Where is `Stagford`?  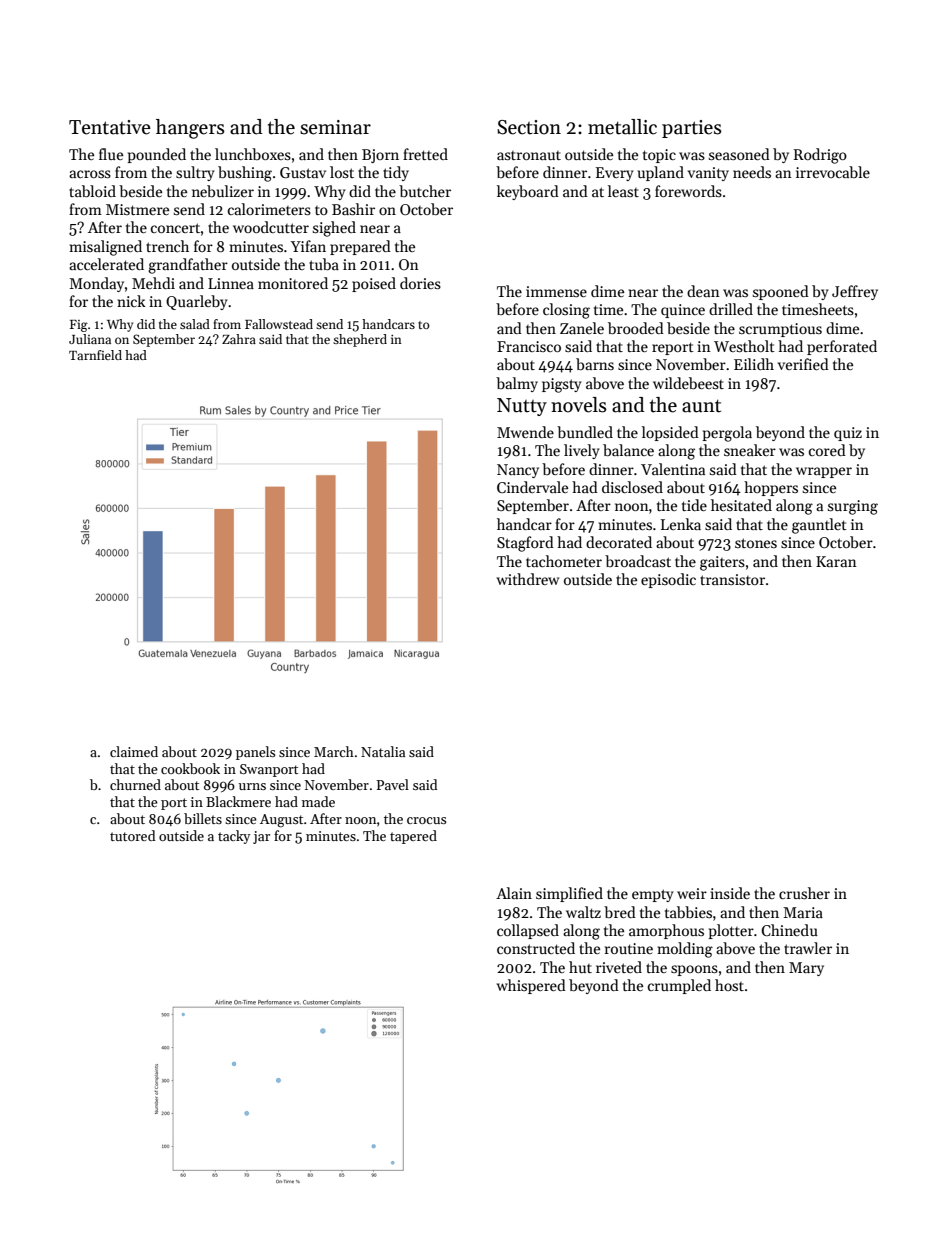
Stagford is located at coordinates (525, 544).
